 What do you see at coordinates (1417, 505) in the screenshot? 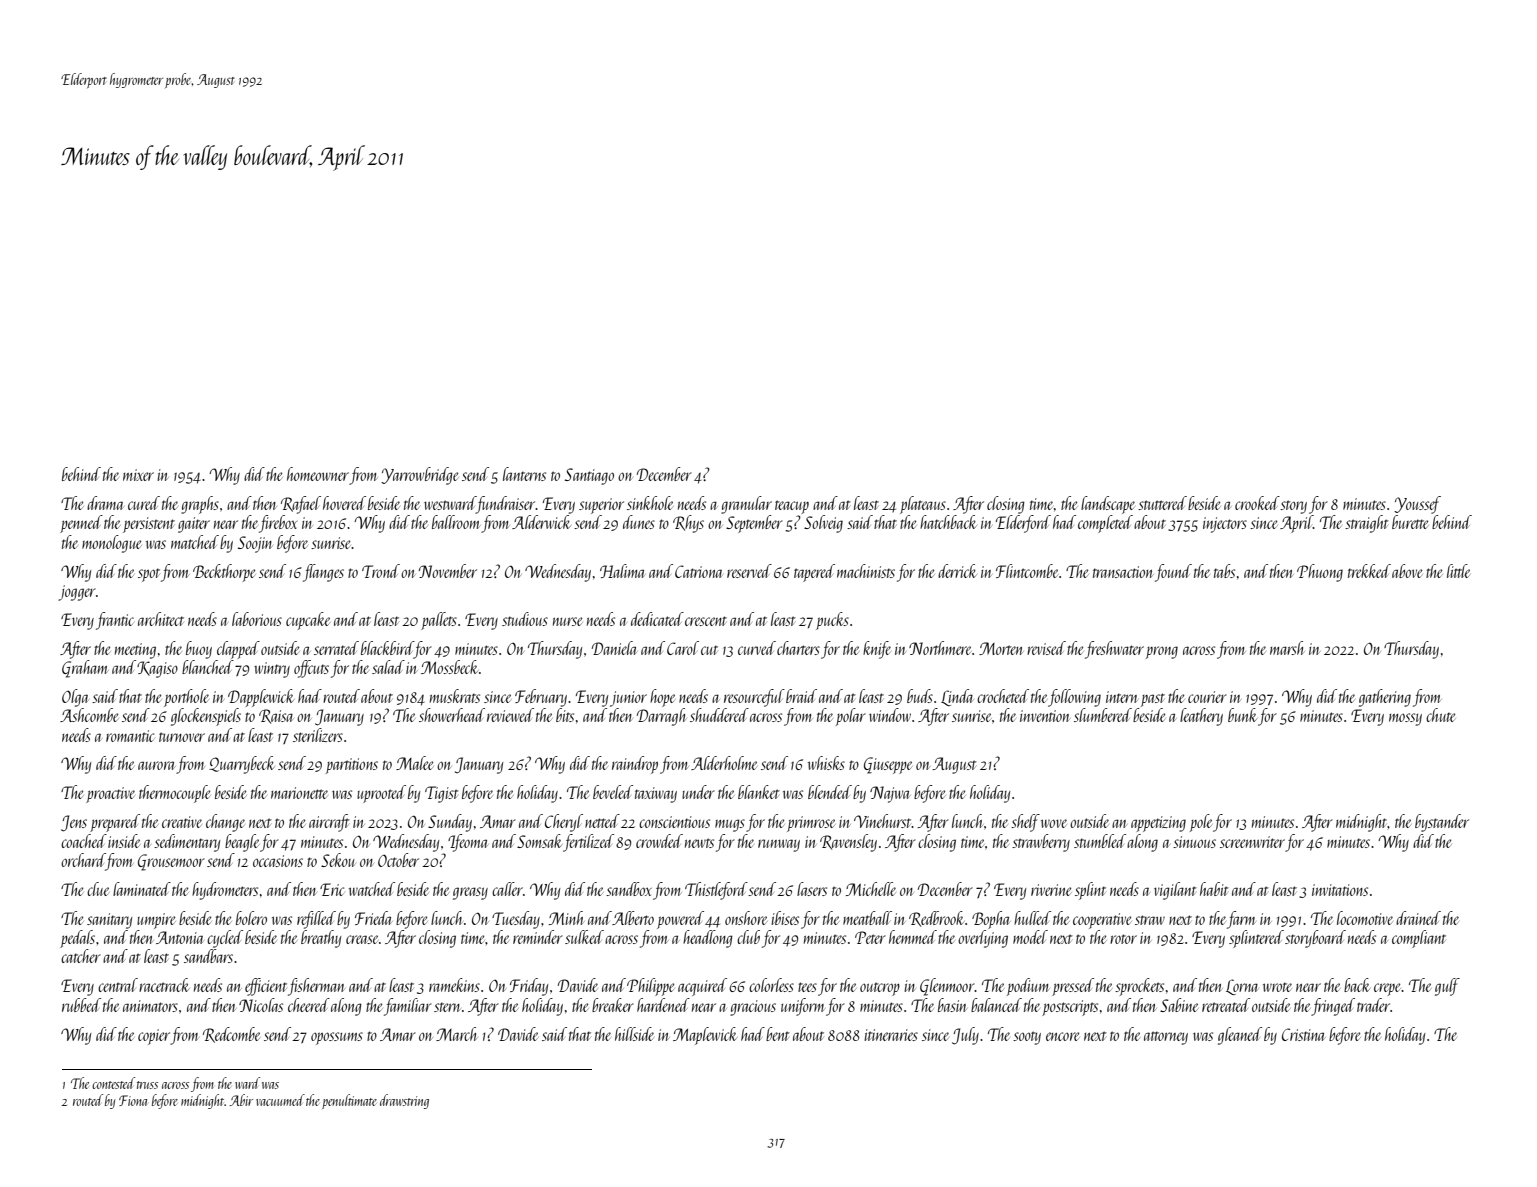
I see `Youssef` at bounding box center [1417, 505].
